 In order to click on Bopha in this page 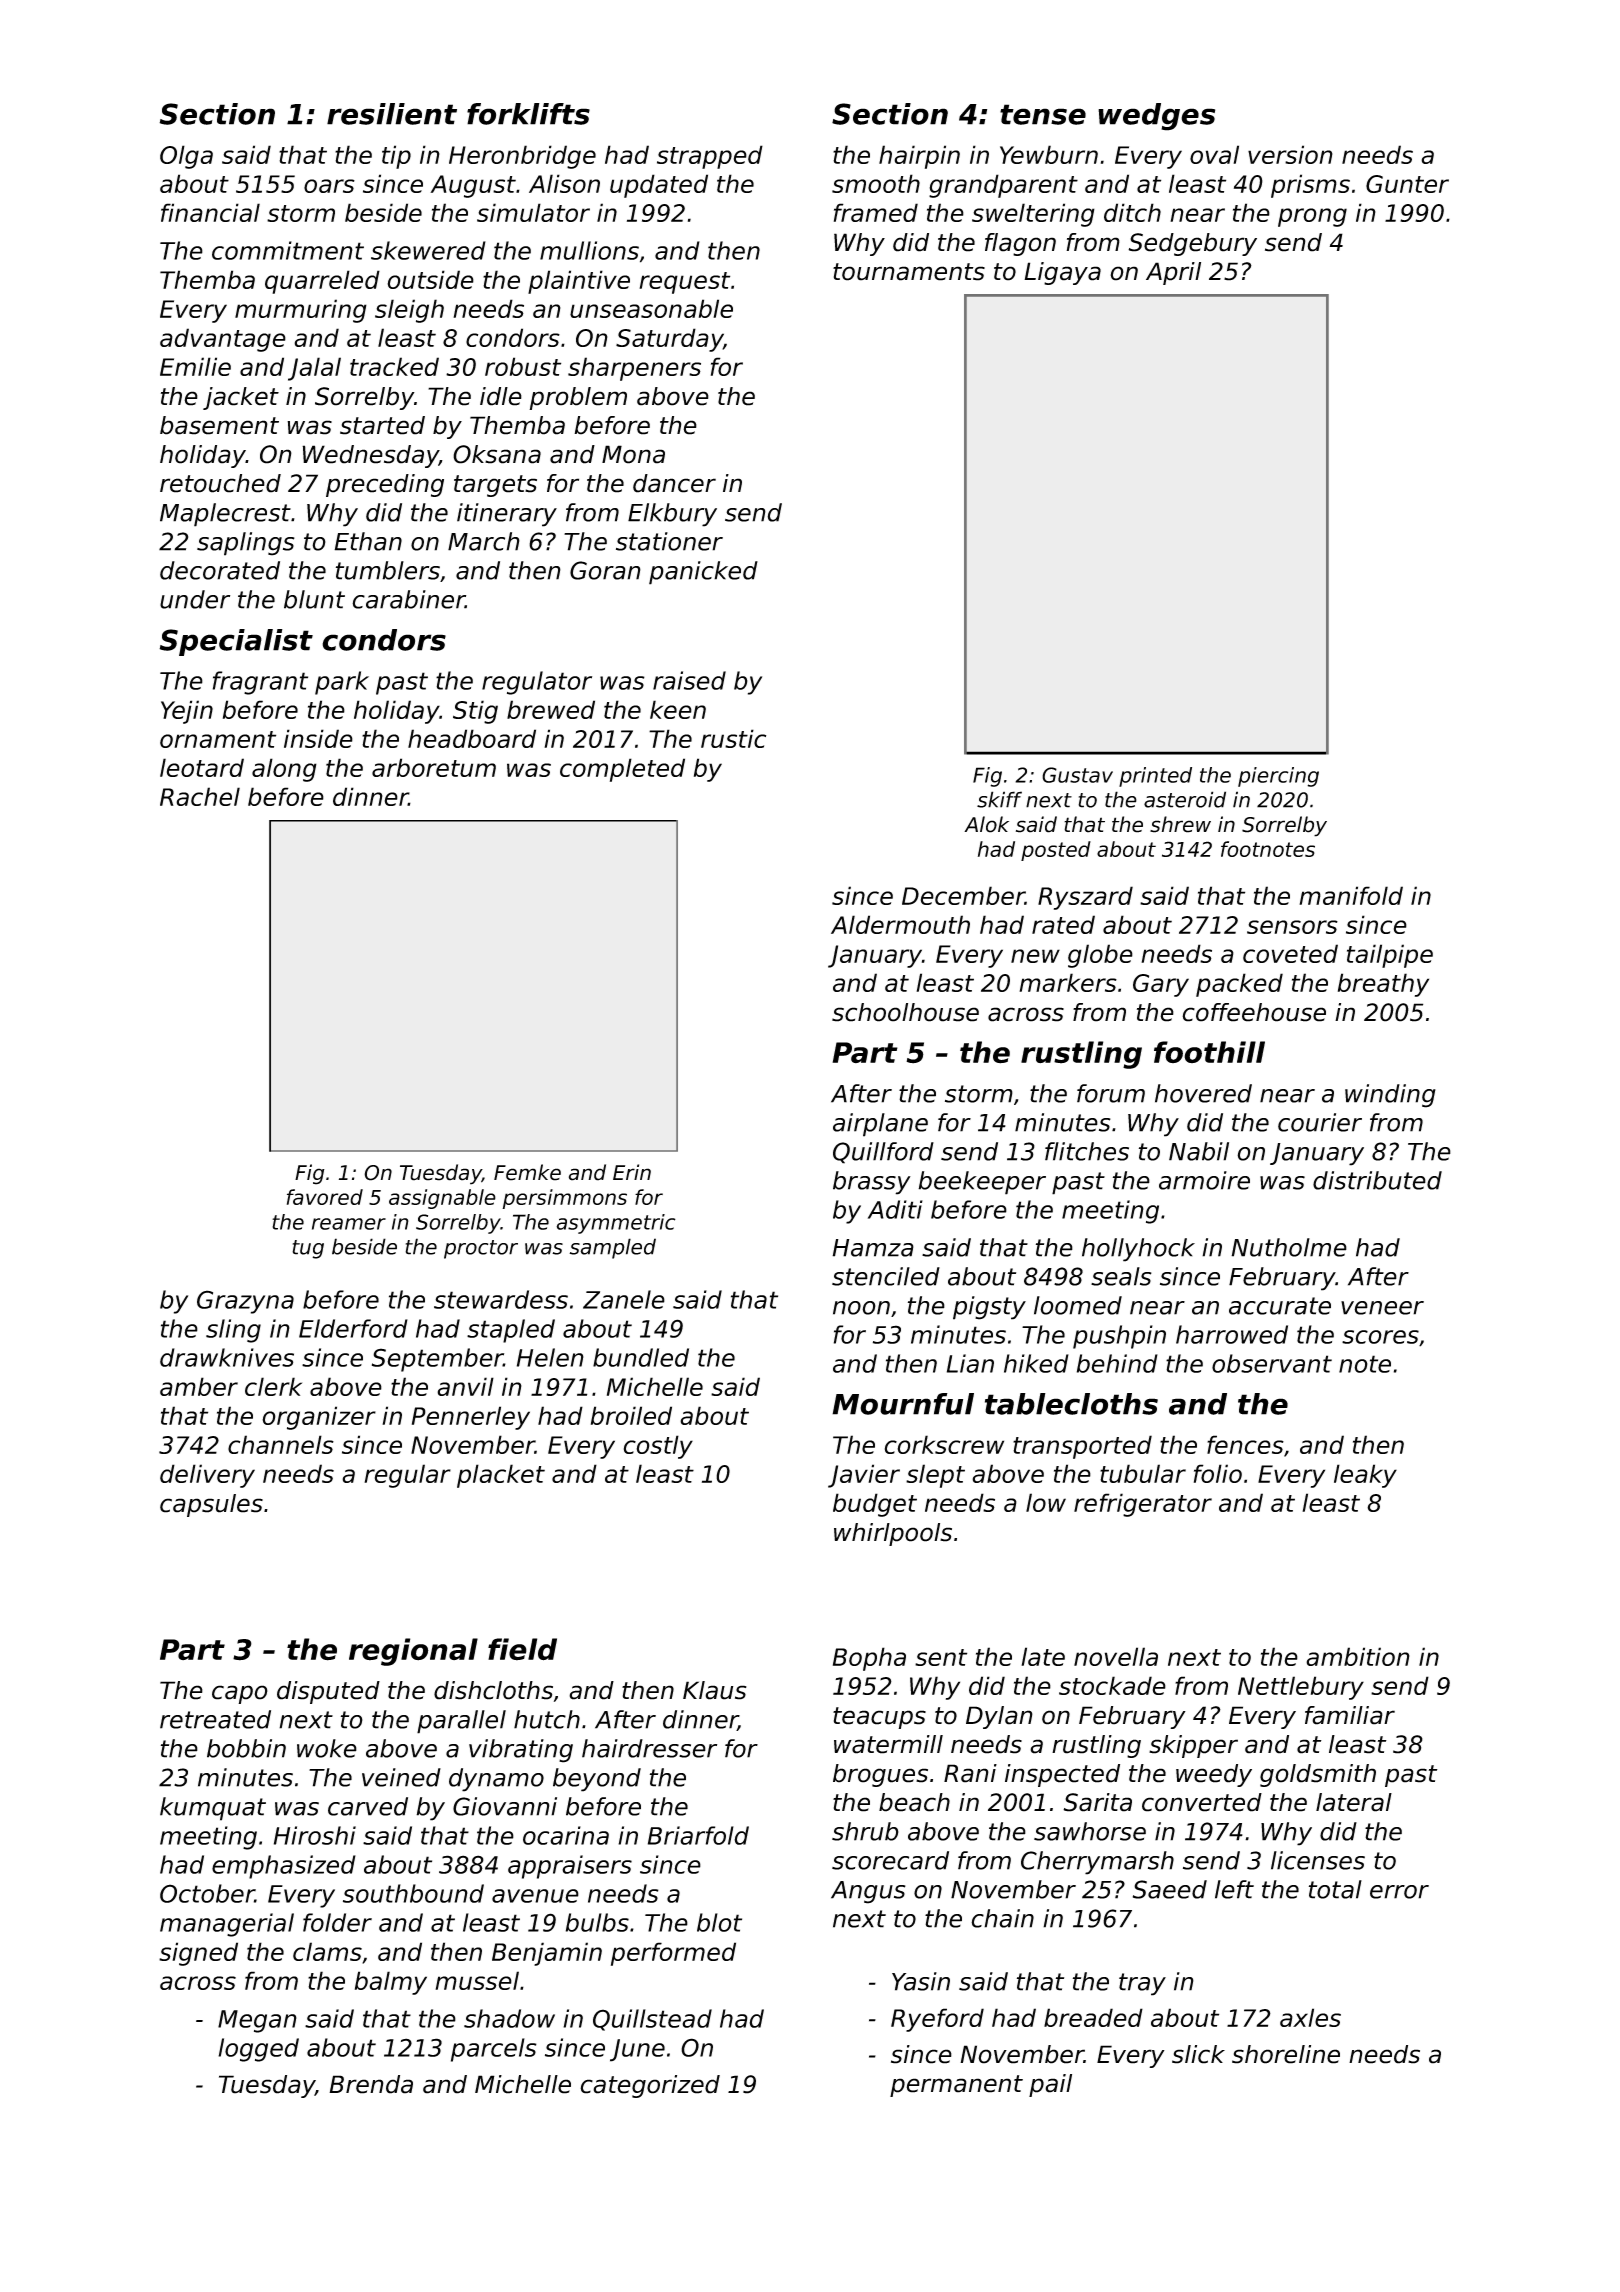, I will do `click(869, 1659)`.
